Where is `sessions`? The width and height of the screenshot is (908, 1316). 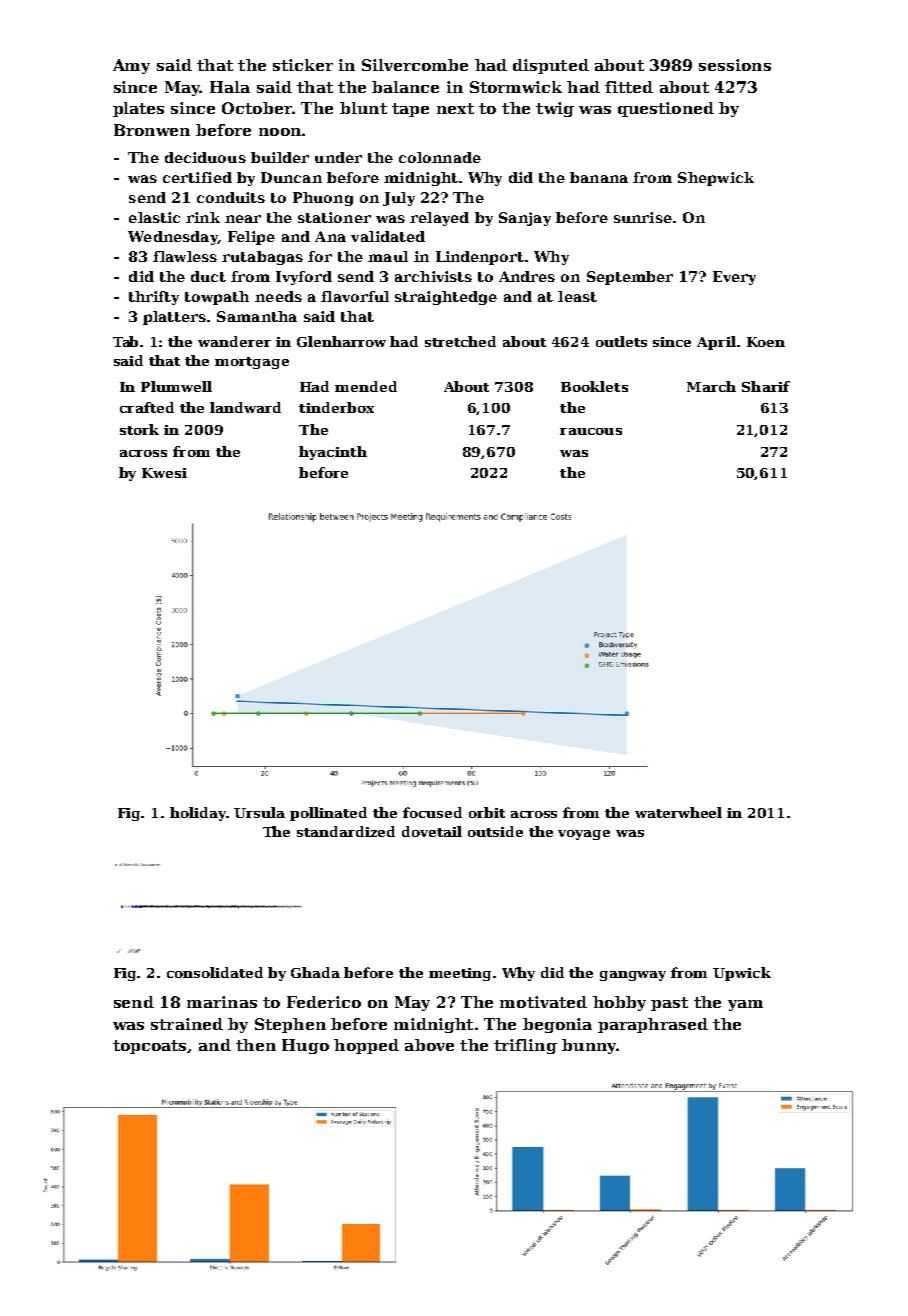
sessions is located at coordinates (735, 65).
